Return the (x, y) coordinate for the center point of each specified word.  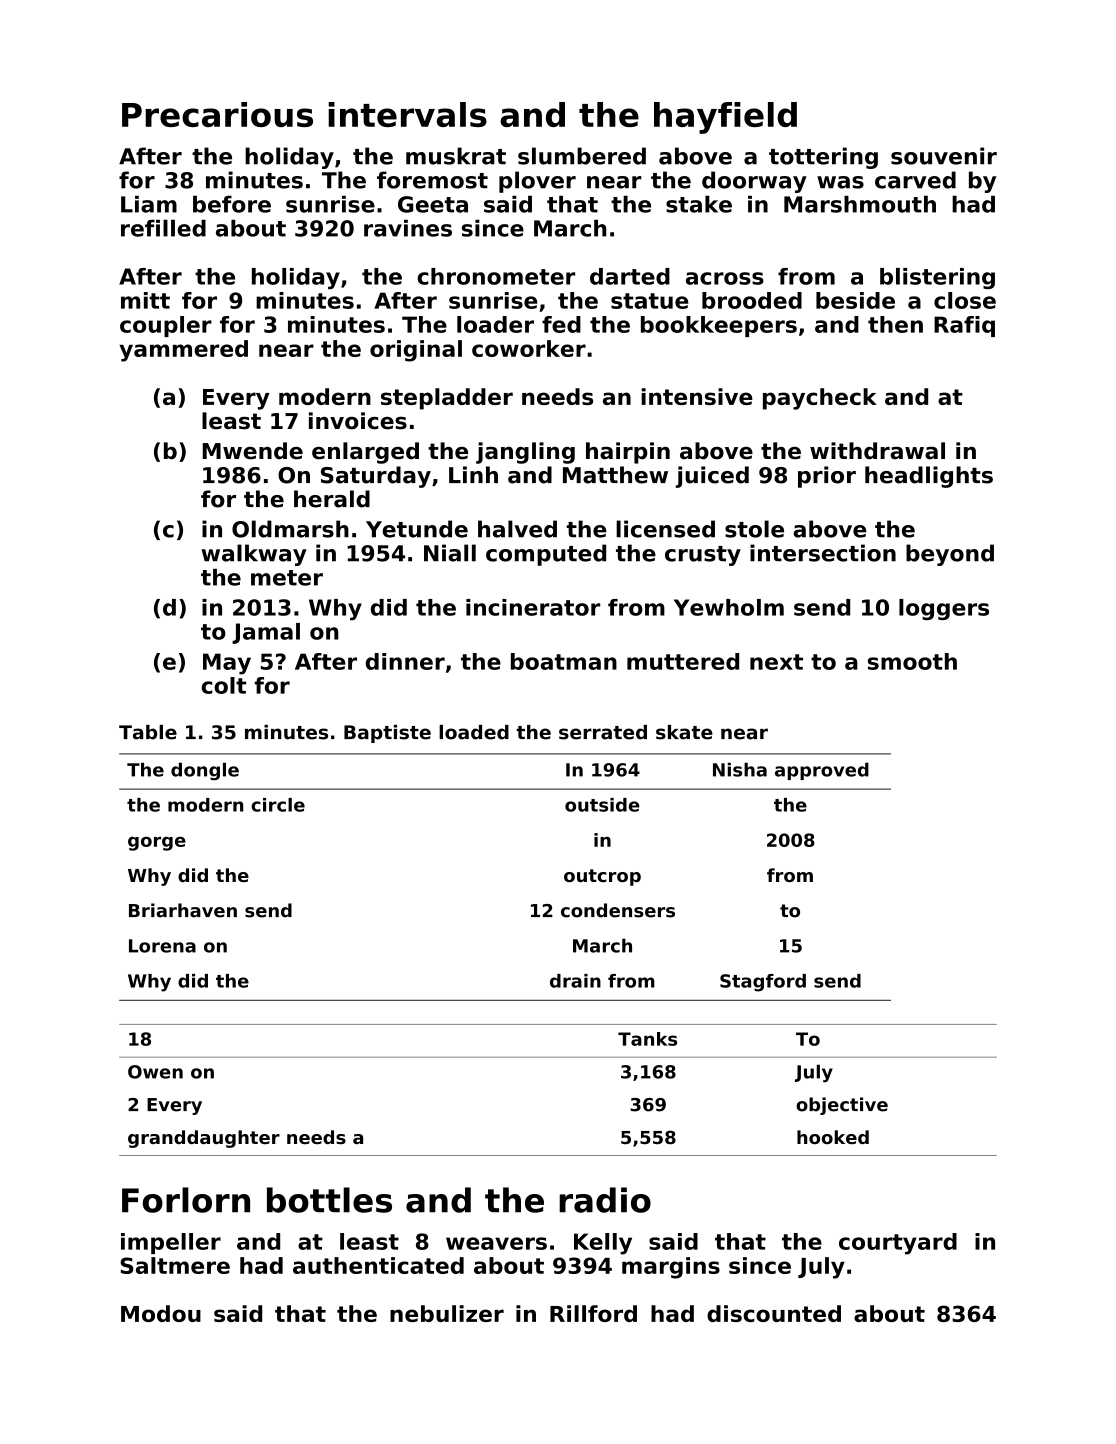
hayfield (725, 118)
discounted (774, 1313)
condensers (618, 910)
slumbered (582, 156)
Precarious (217, 114)
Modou (161, 1313)
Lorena (162, 946)
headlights (929, 477)
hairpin (628, 453)
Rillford (593, 1313)
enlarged (365, 453)
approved (822, 771)
